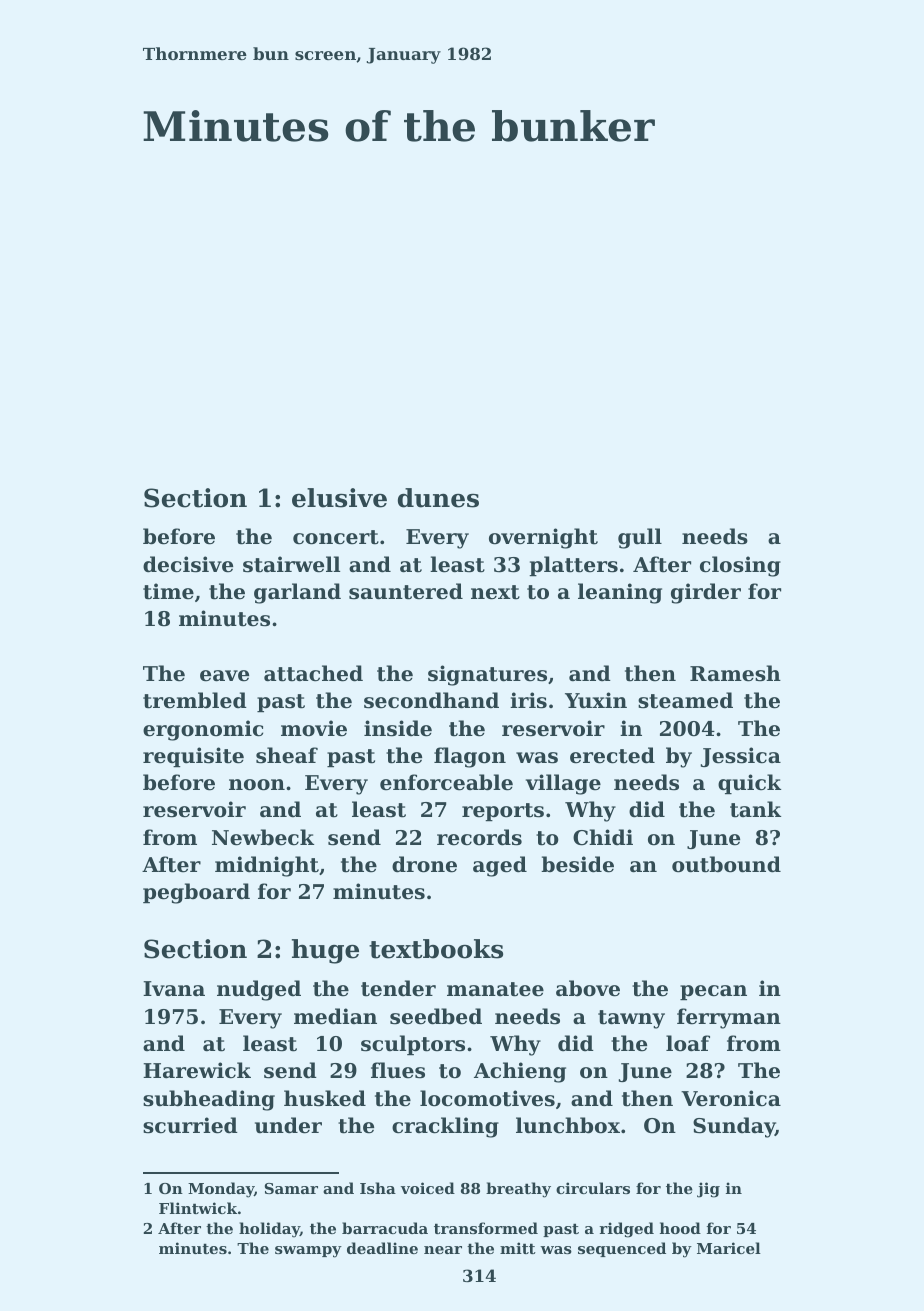 This screenshot has height=1311, width=924. I want to click on above, so click(588, 988).
